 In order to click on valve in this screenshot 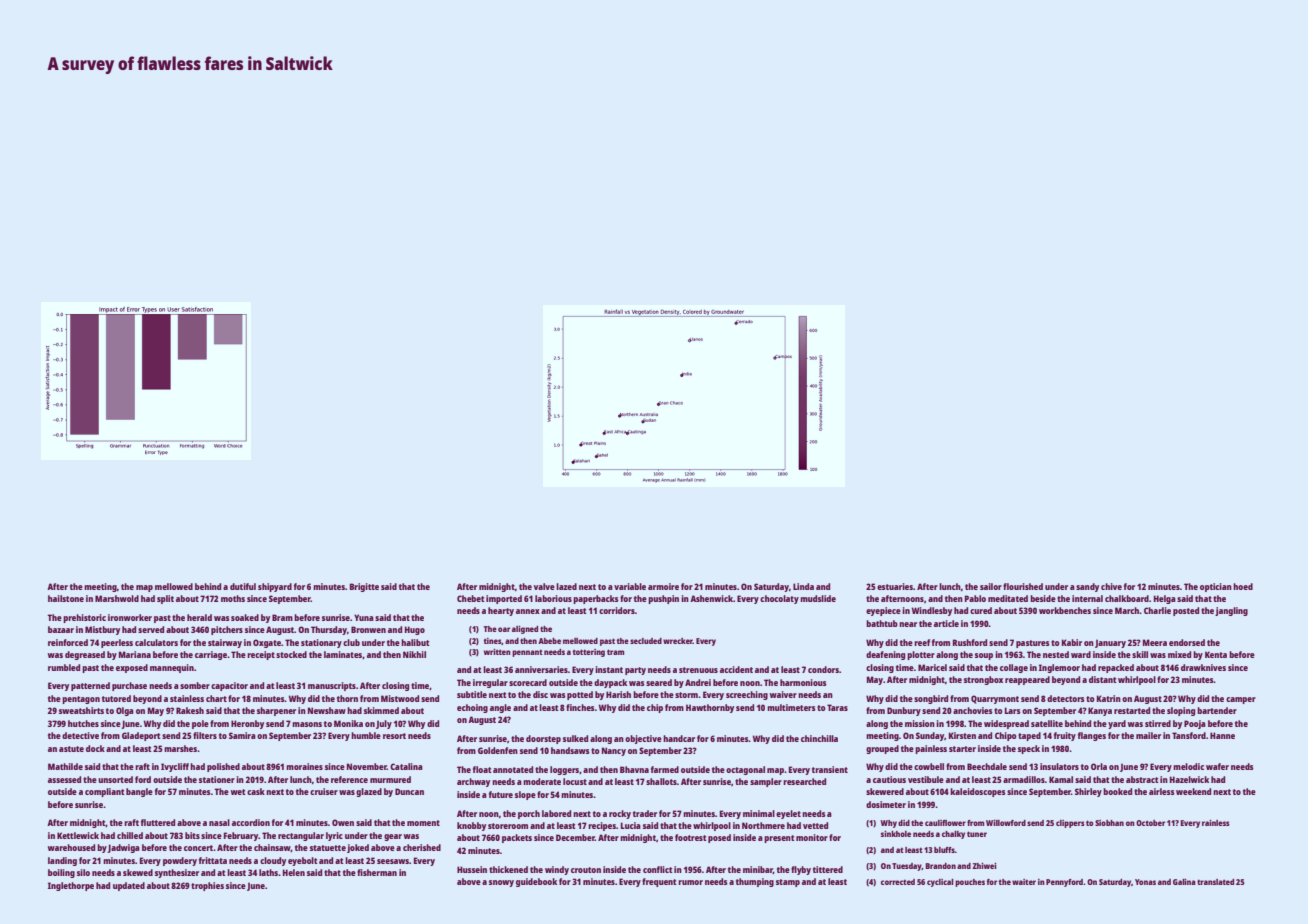, I will do `click(544, 586)`.
